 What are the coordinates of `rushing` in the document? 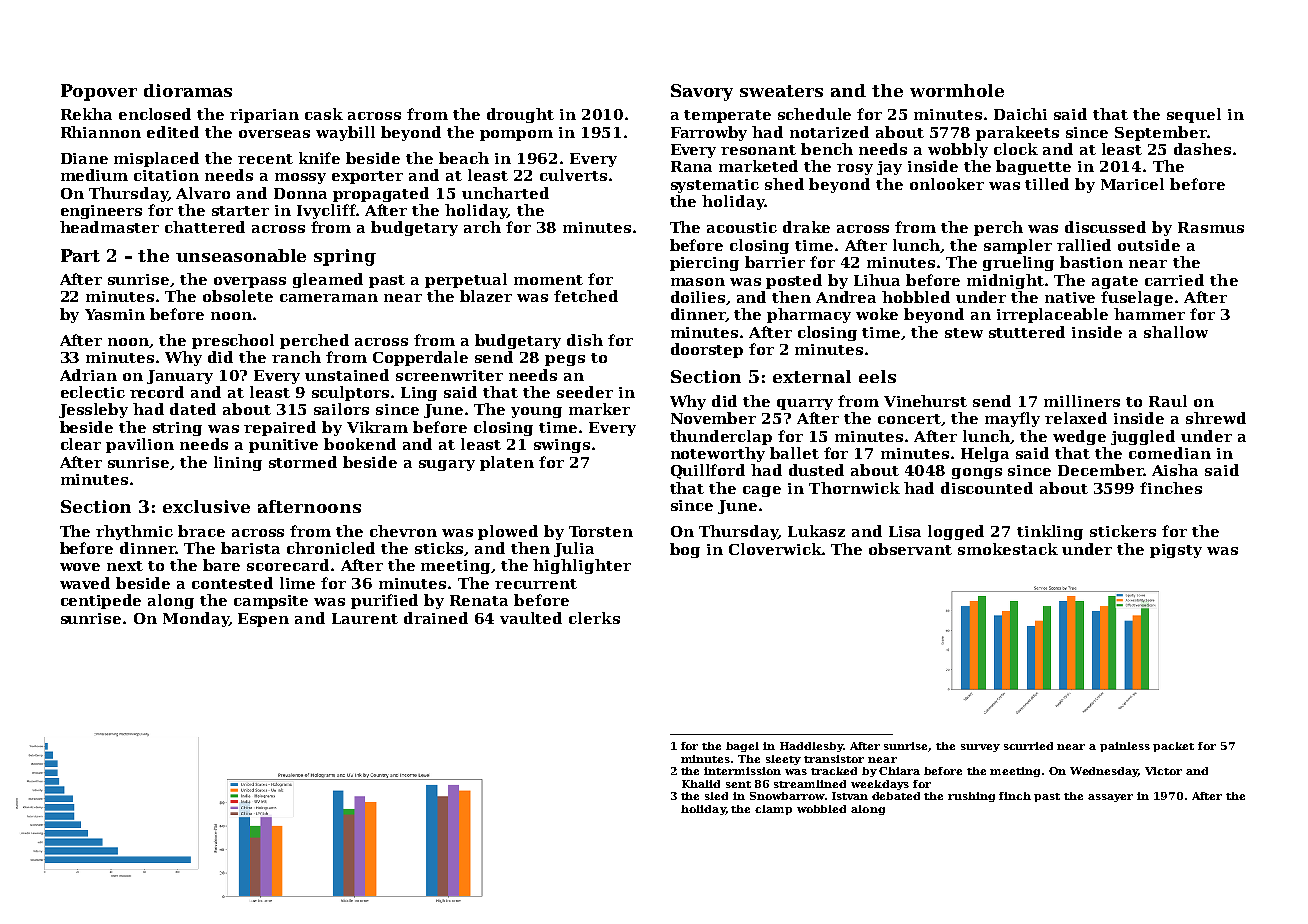 It's located at (971, 797).
